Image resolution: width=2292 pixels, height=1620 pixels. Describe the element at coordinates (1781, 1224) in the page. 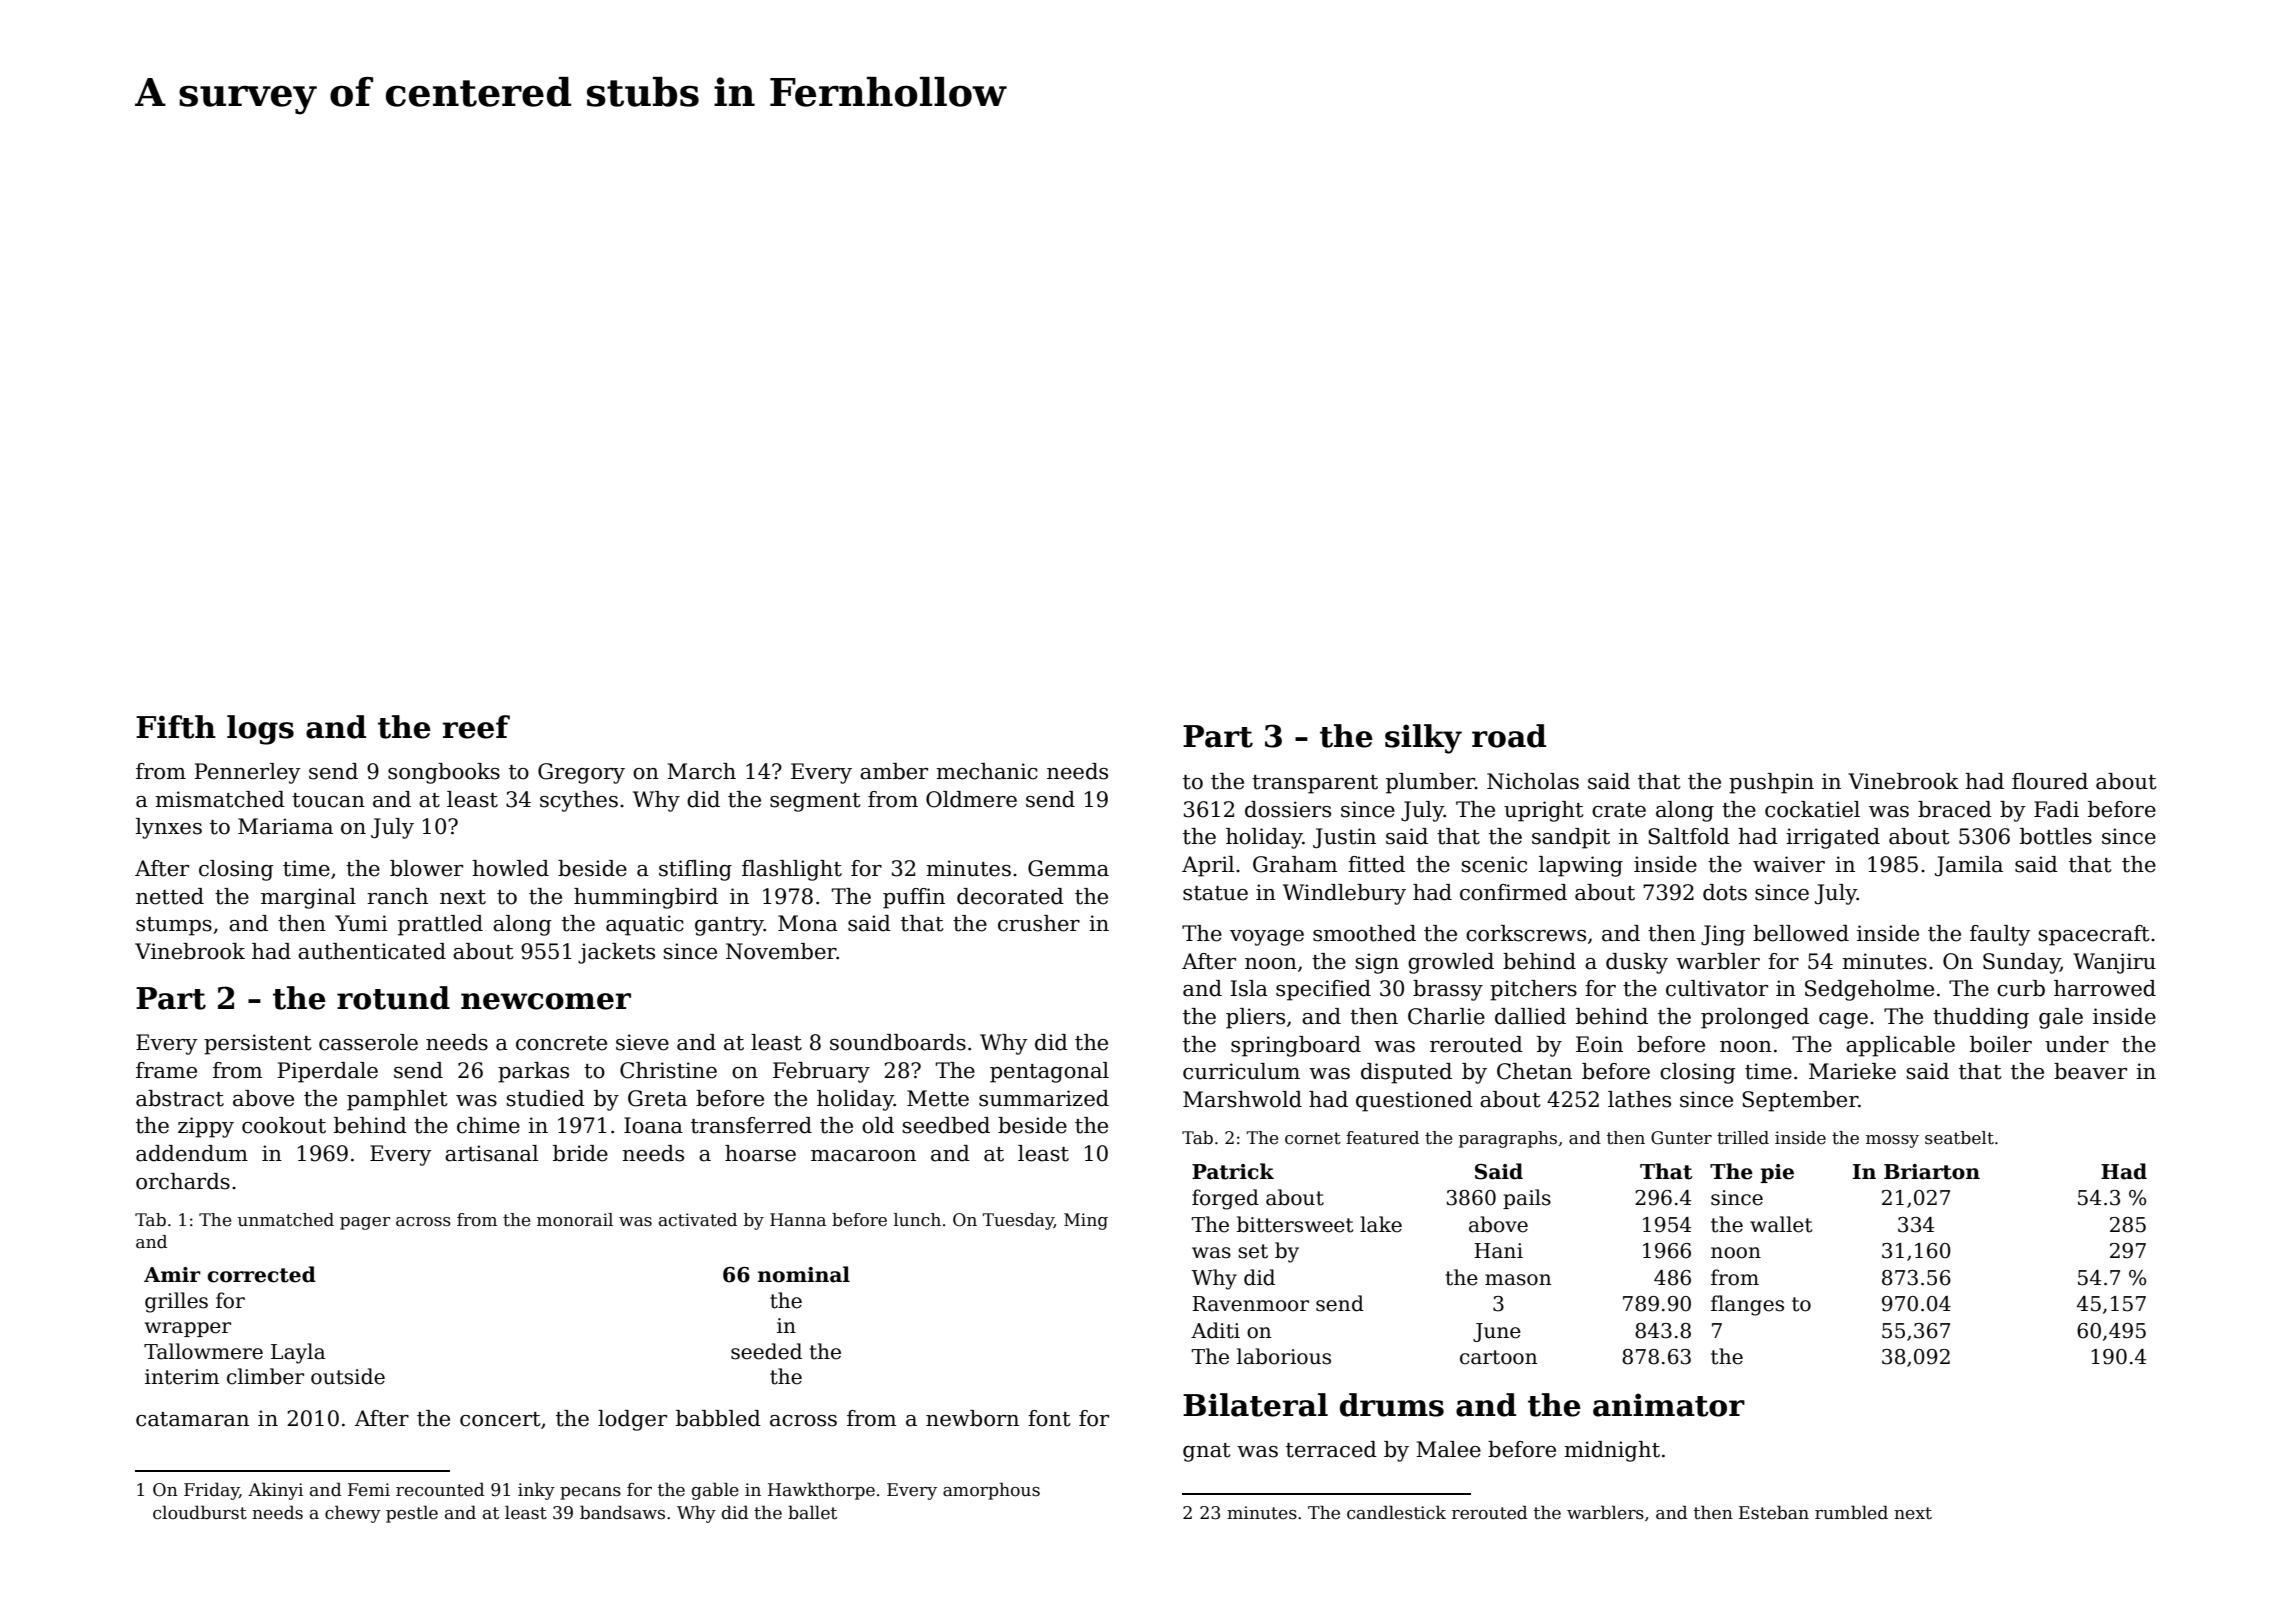

I see `wallet` at that location.
